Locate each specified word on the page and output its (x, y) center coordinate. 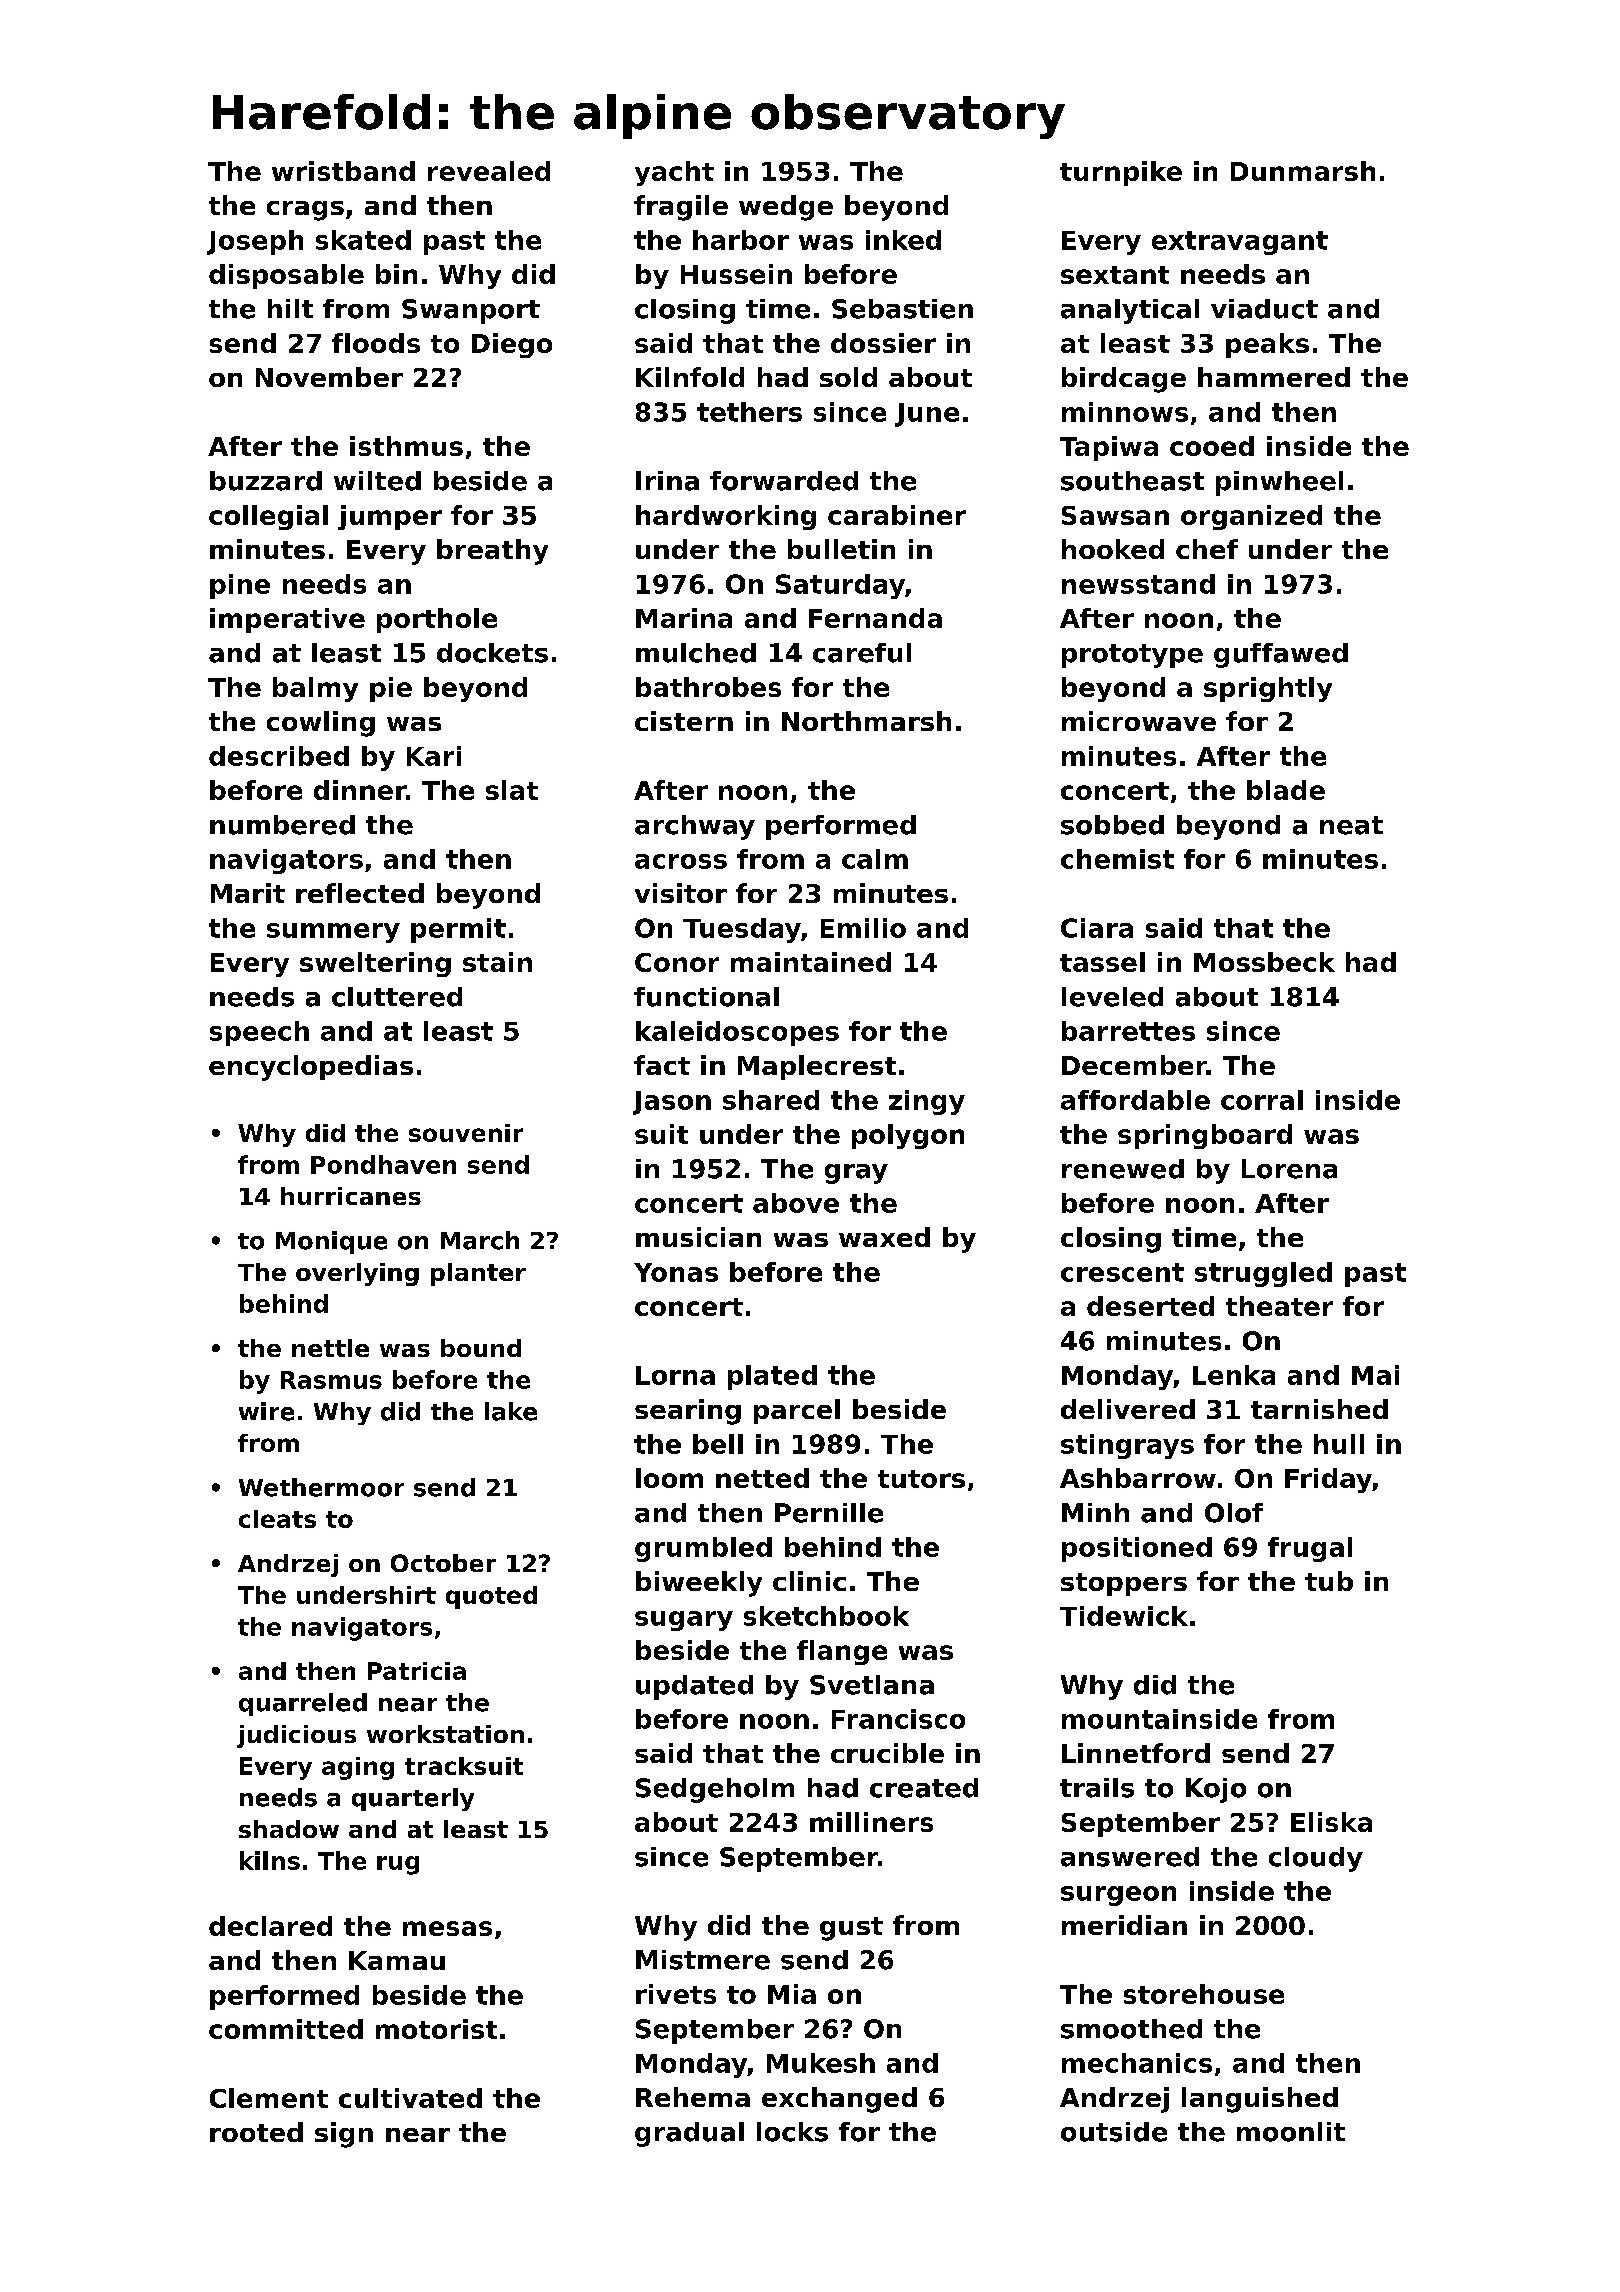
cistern (684, 721)
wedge (786, 208)
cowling (321, 724)
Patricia (417, 1671)
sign (344, 2135)
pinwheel (1279, 483)
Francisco (898, 1719)
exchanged (839, 2100)
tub (1329, 1581)
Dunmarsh (1303, 171)
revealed (489, 171)
